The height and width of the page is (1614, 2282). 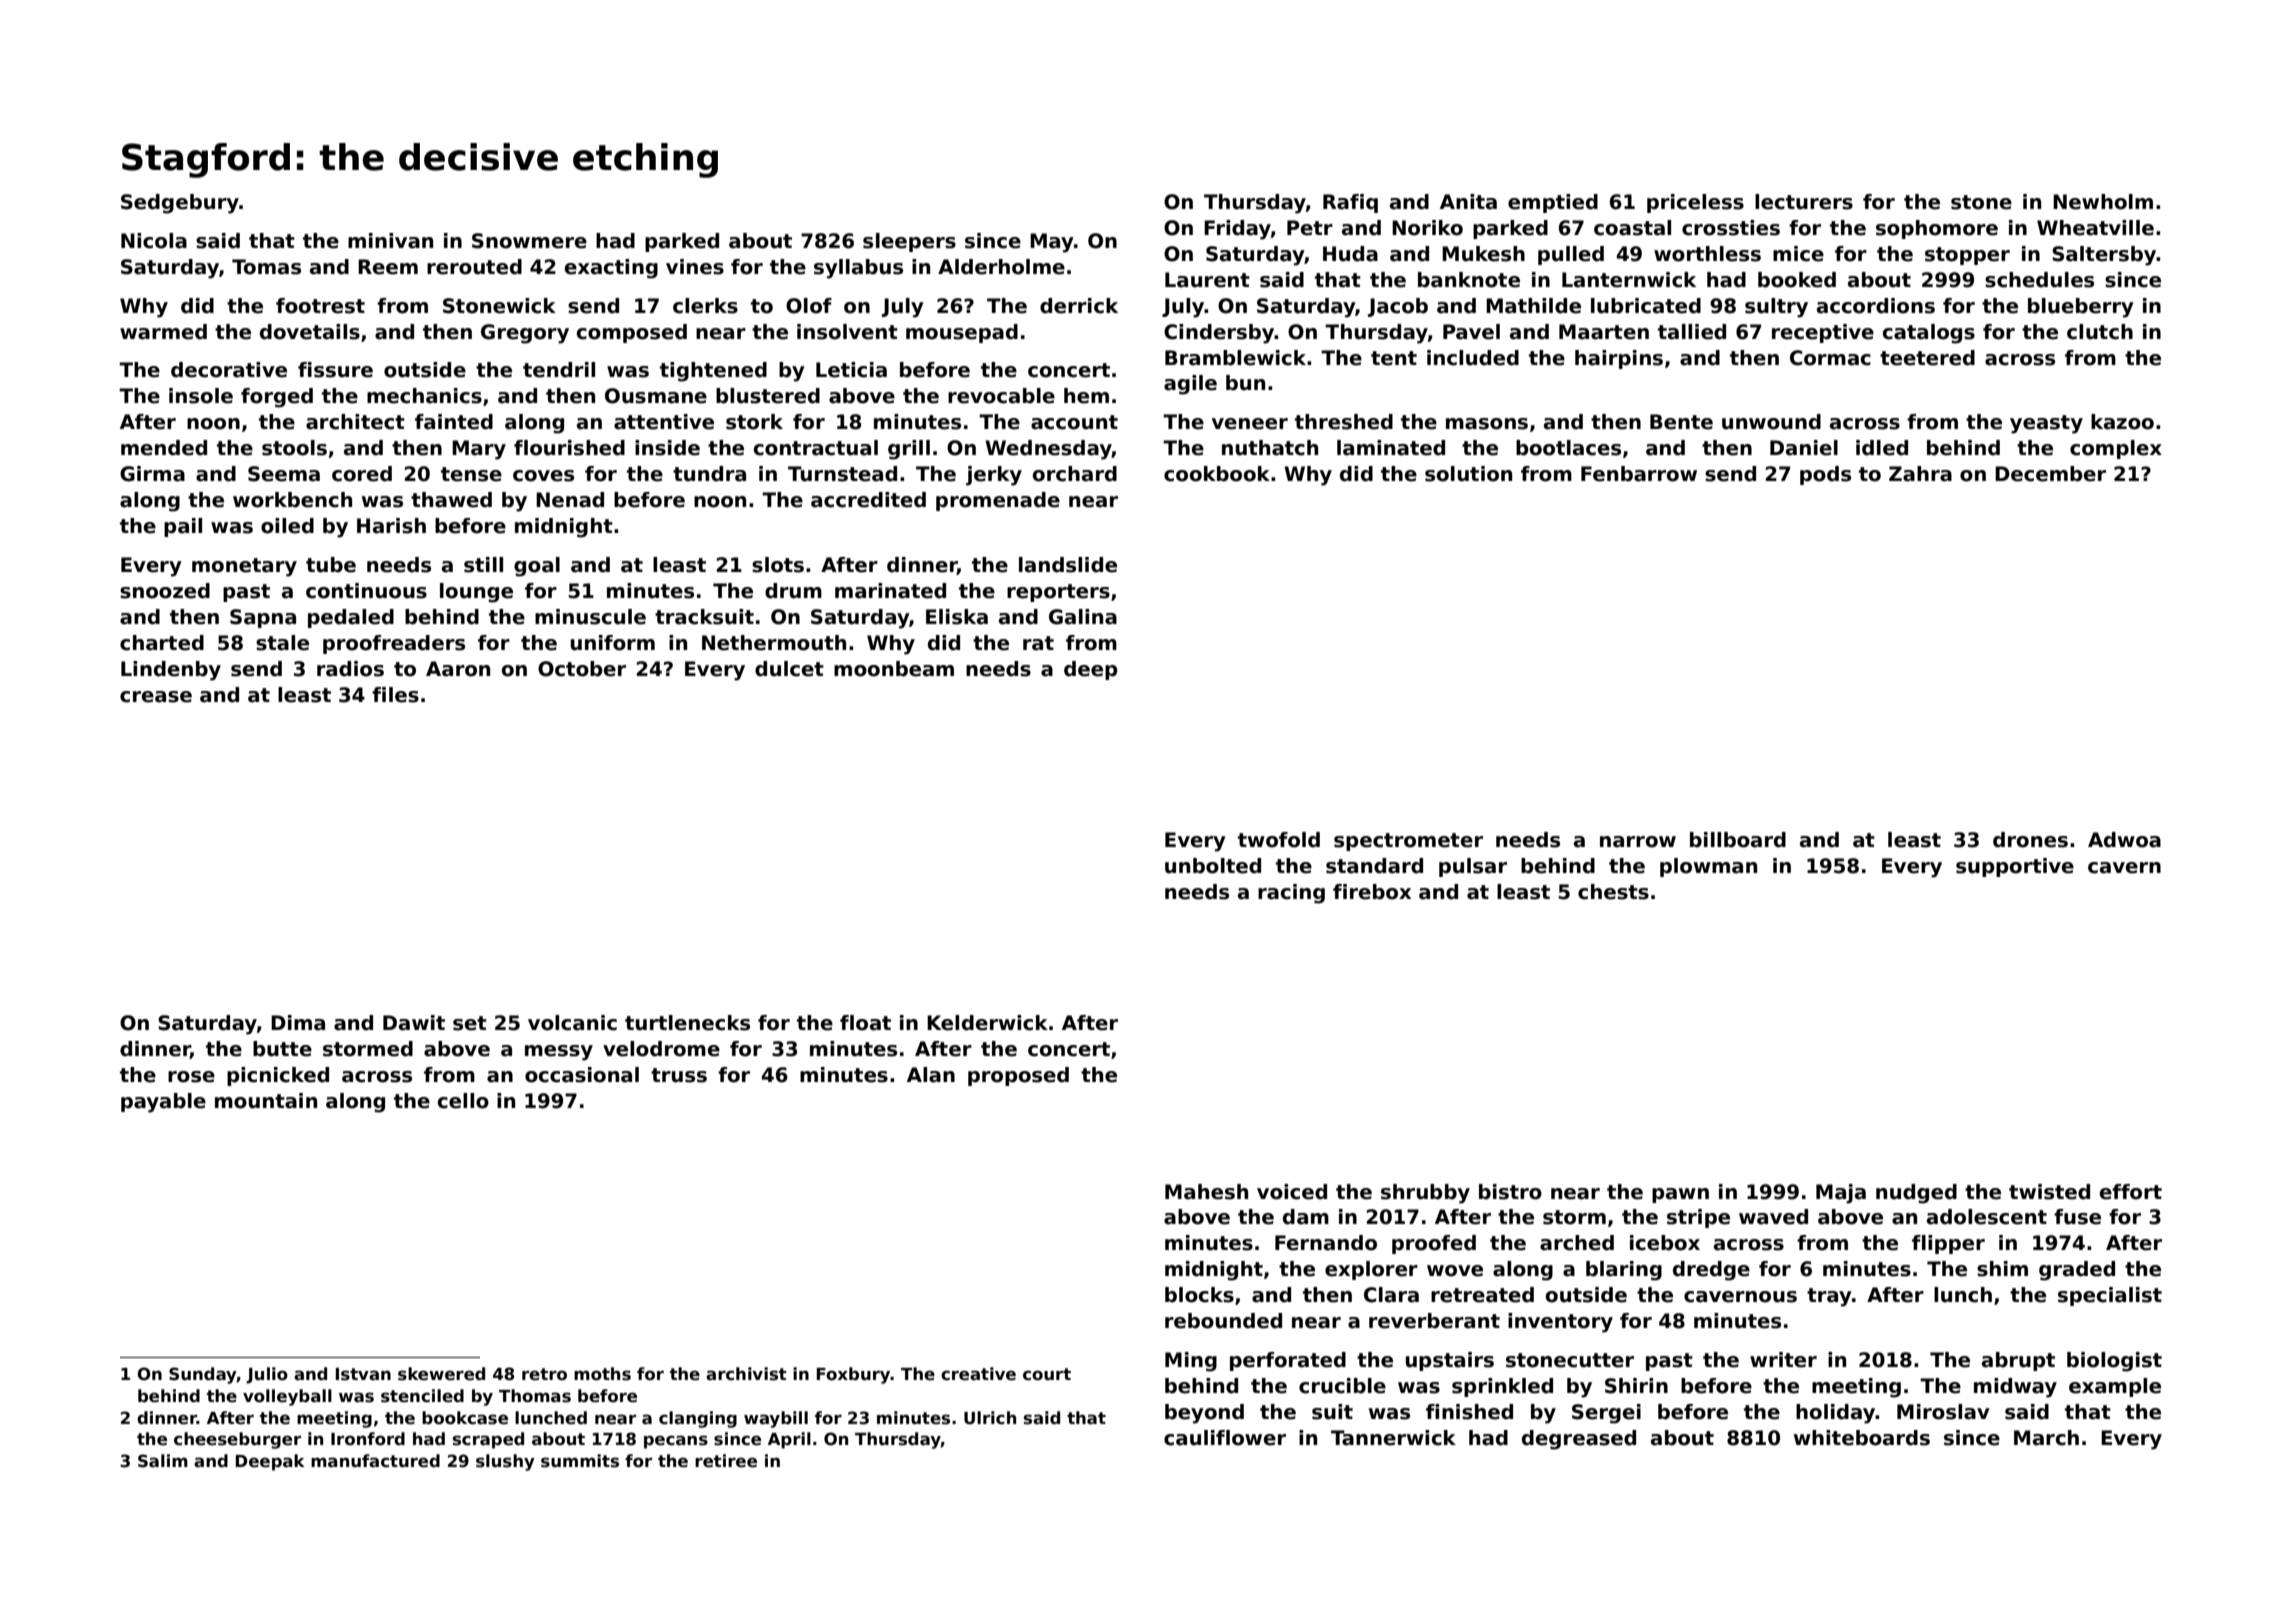 I want to click on proposed, so click(x=1018, y=1076).
